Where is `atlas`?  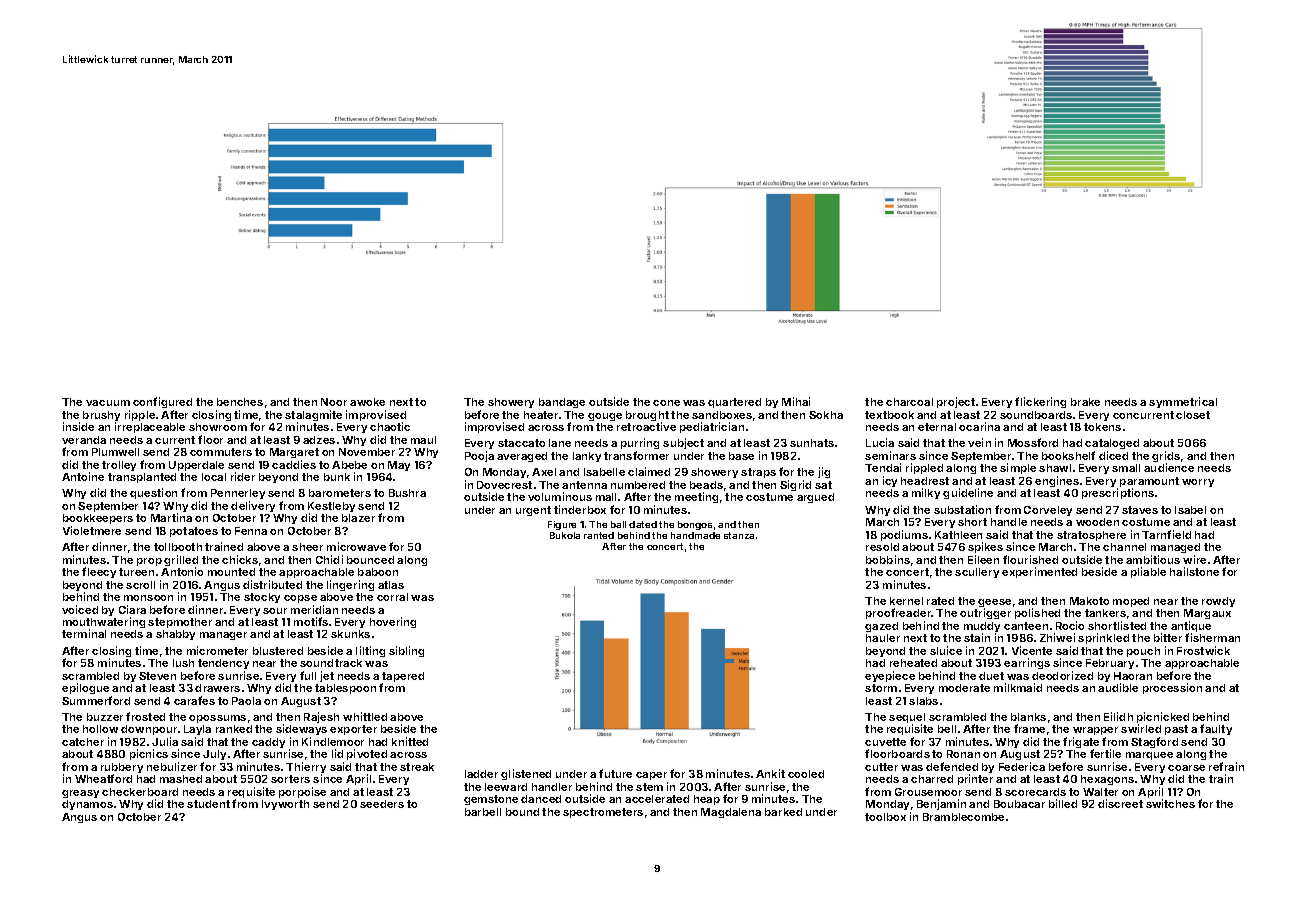
atlas is located at coordinates (391, 585).
